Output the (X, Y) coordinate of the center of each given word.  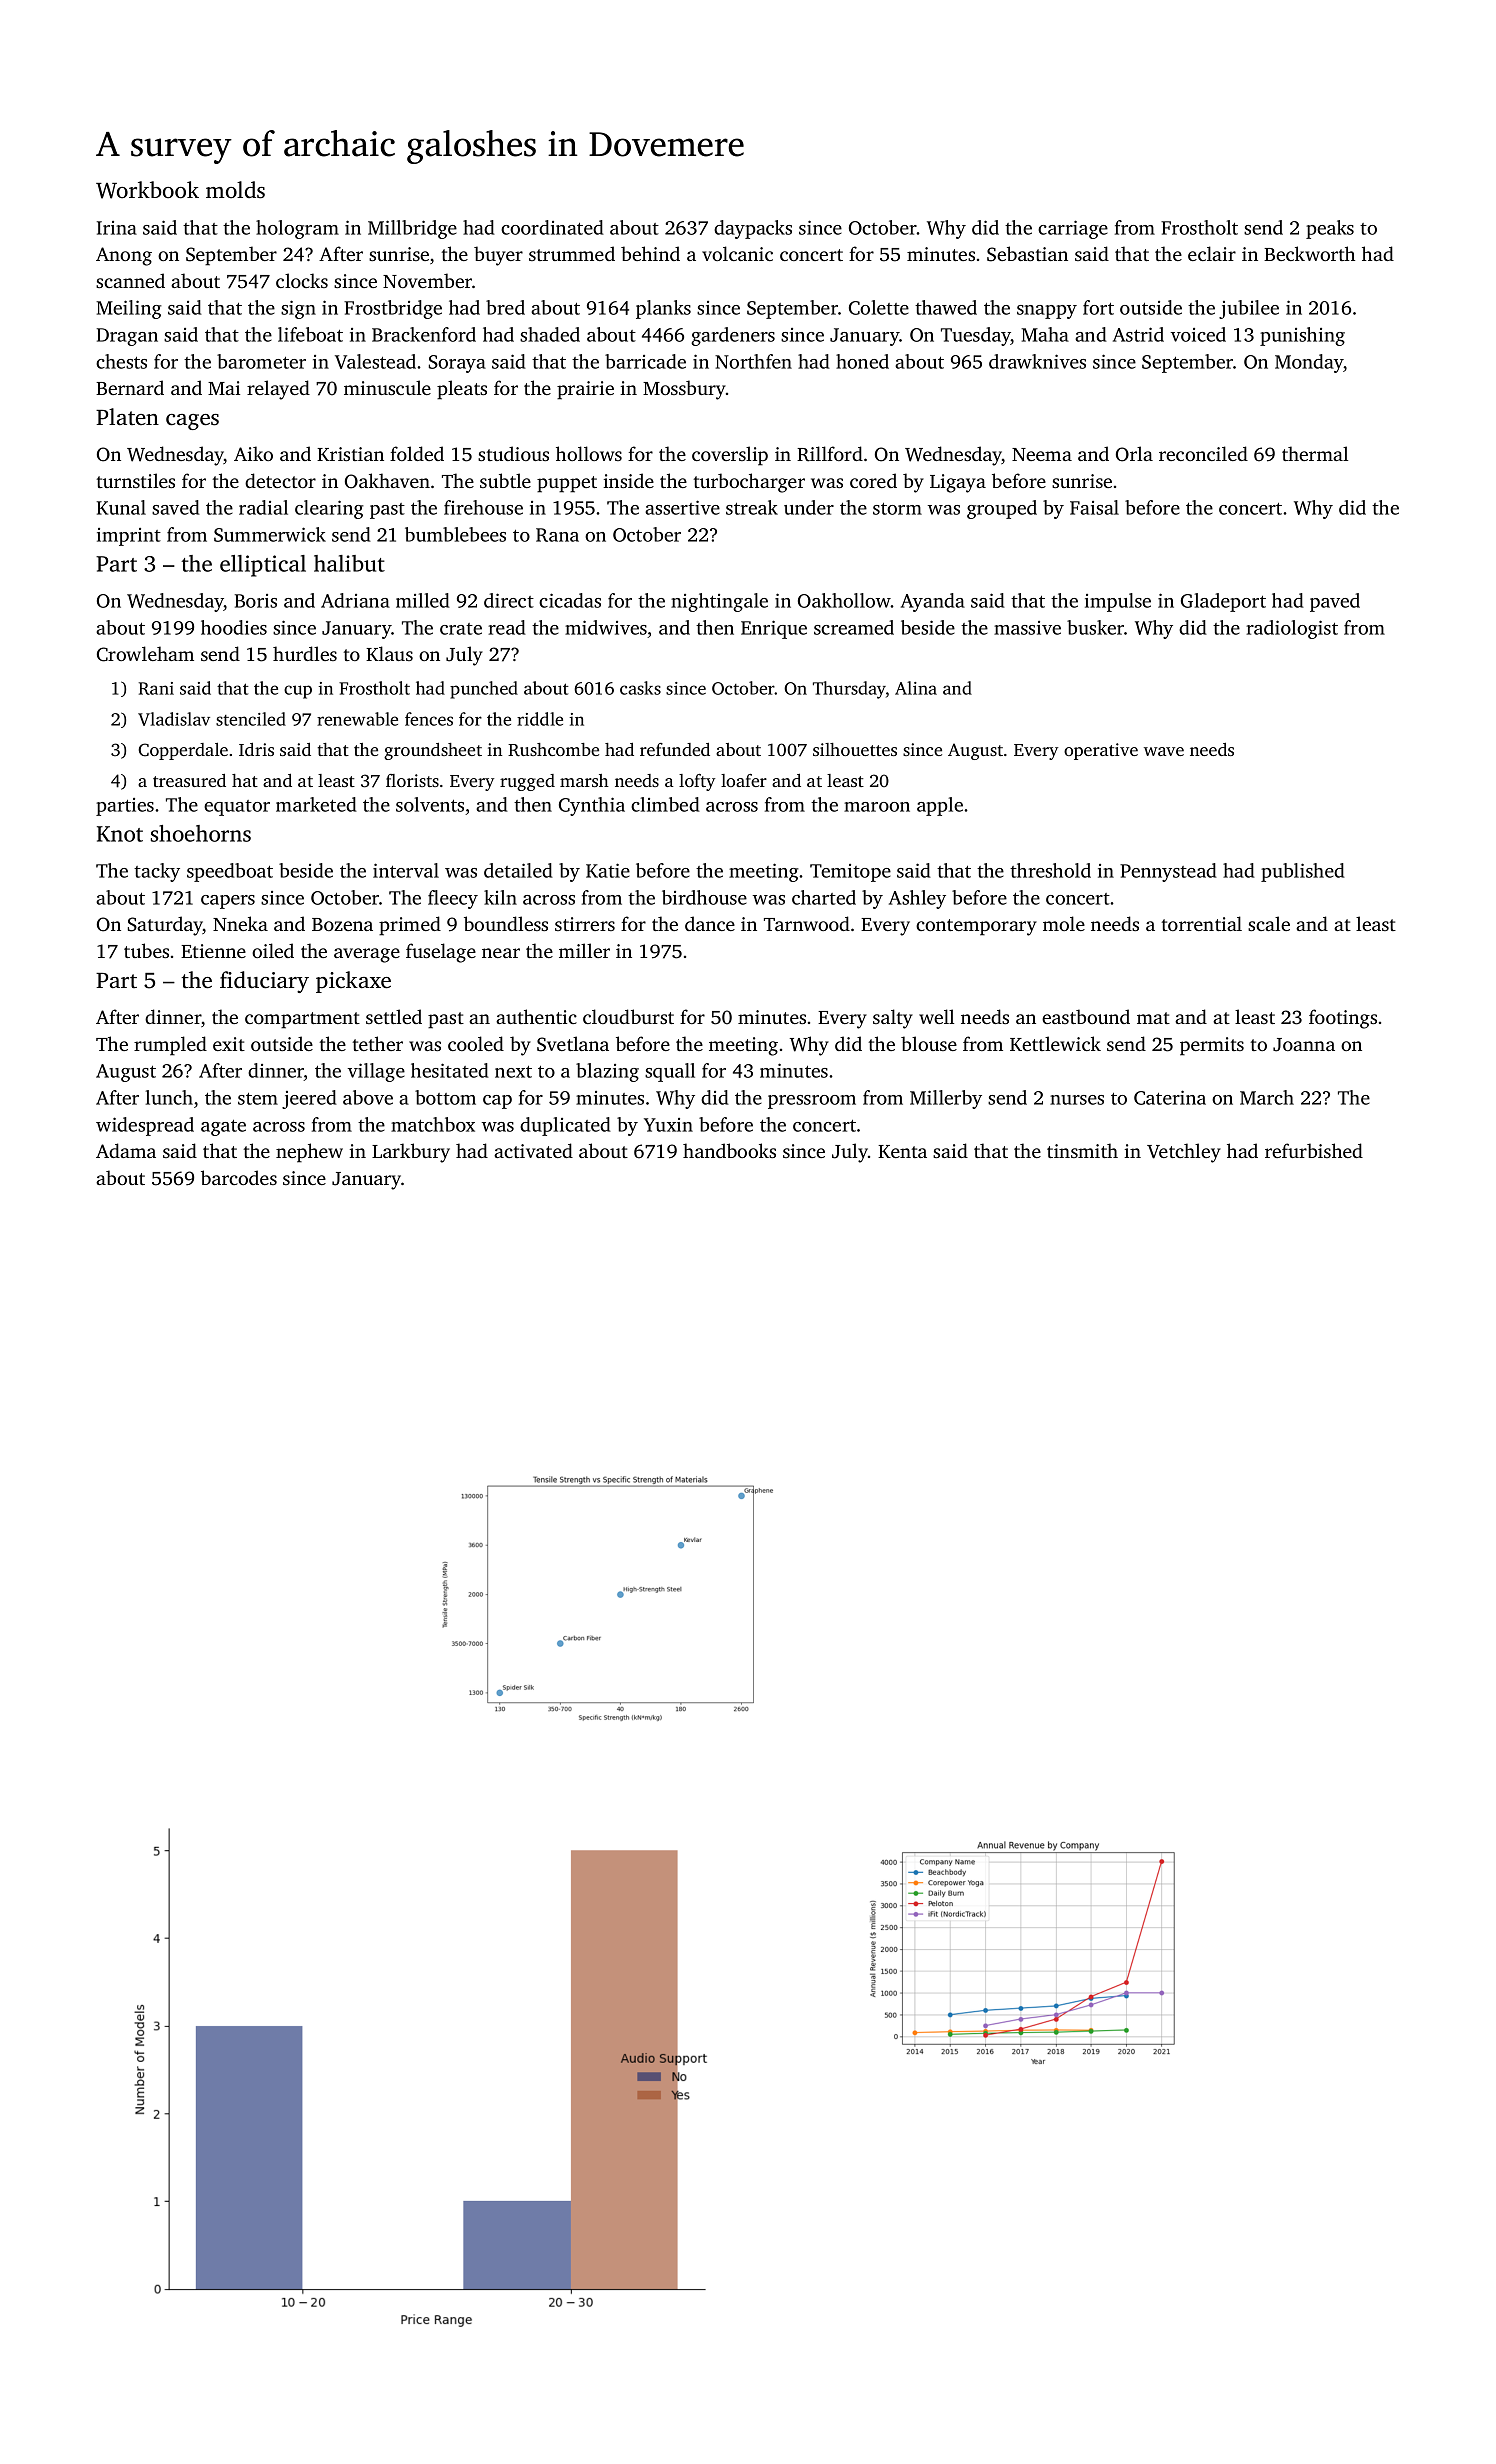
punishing (1302, 336)
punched (484, 690)
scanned (130, 280)
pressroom (812, 1102)
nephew (309, 1153)
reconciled (1203, 453)
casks (640, 688)
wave (1164, 751)
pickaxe (353, 982)
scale (1269, 923)
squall (670, 1072)
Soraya (457, 364)
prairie (585, 390)
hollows (589, 453)
